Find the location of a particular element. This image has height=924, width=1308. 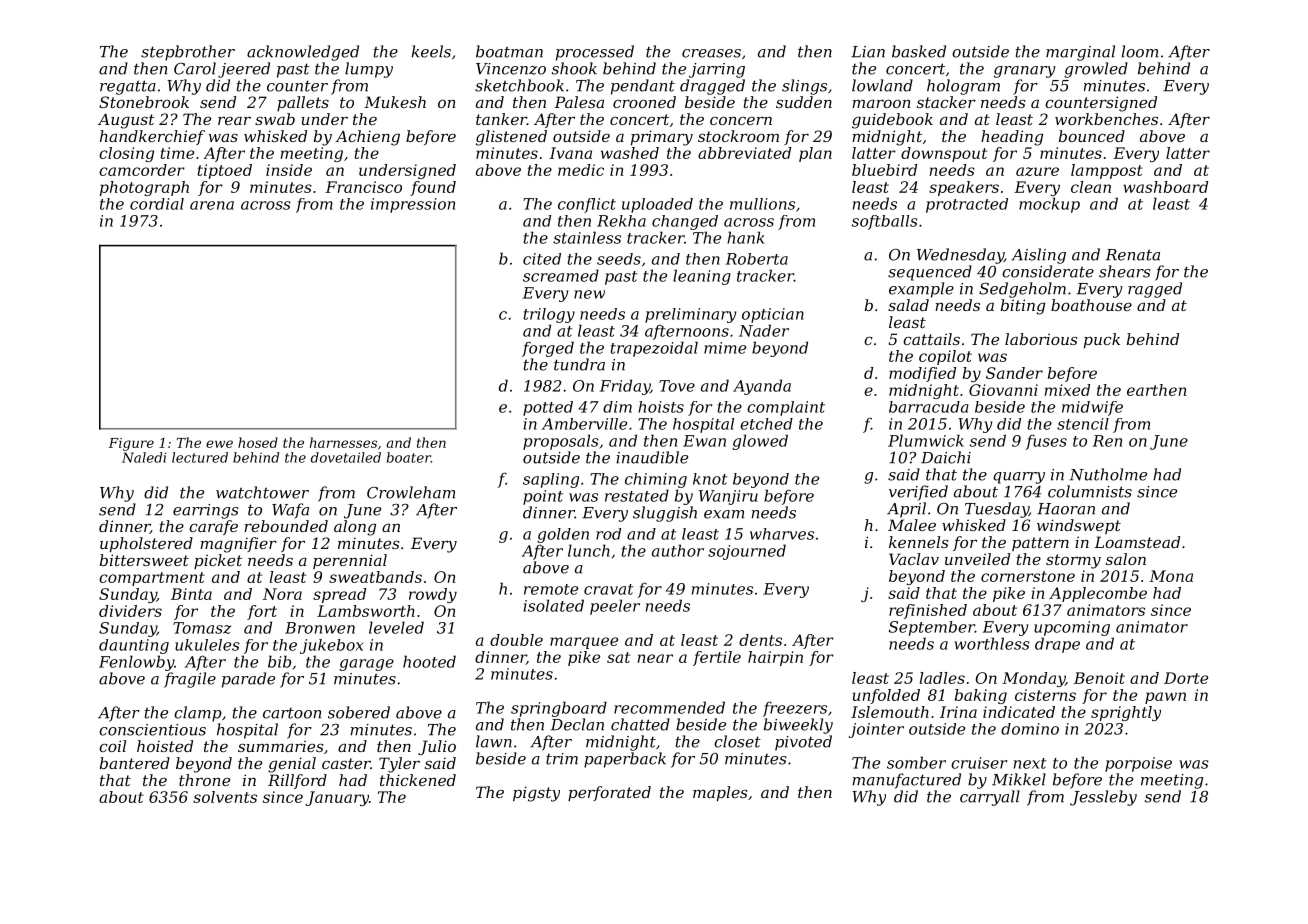

carryall is located at coordinates (990, 798).
